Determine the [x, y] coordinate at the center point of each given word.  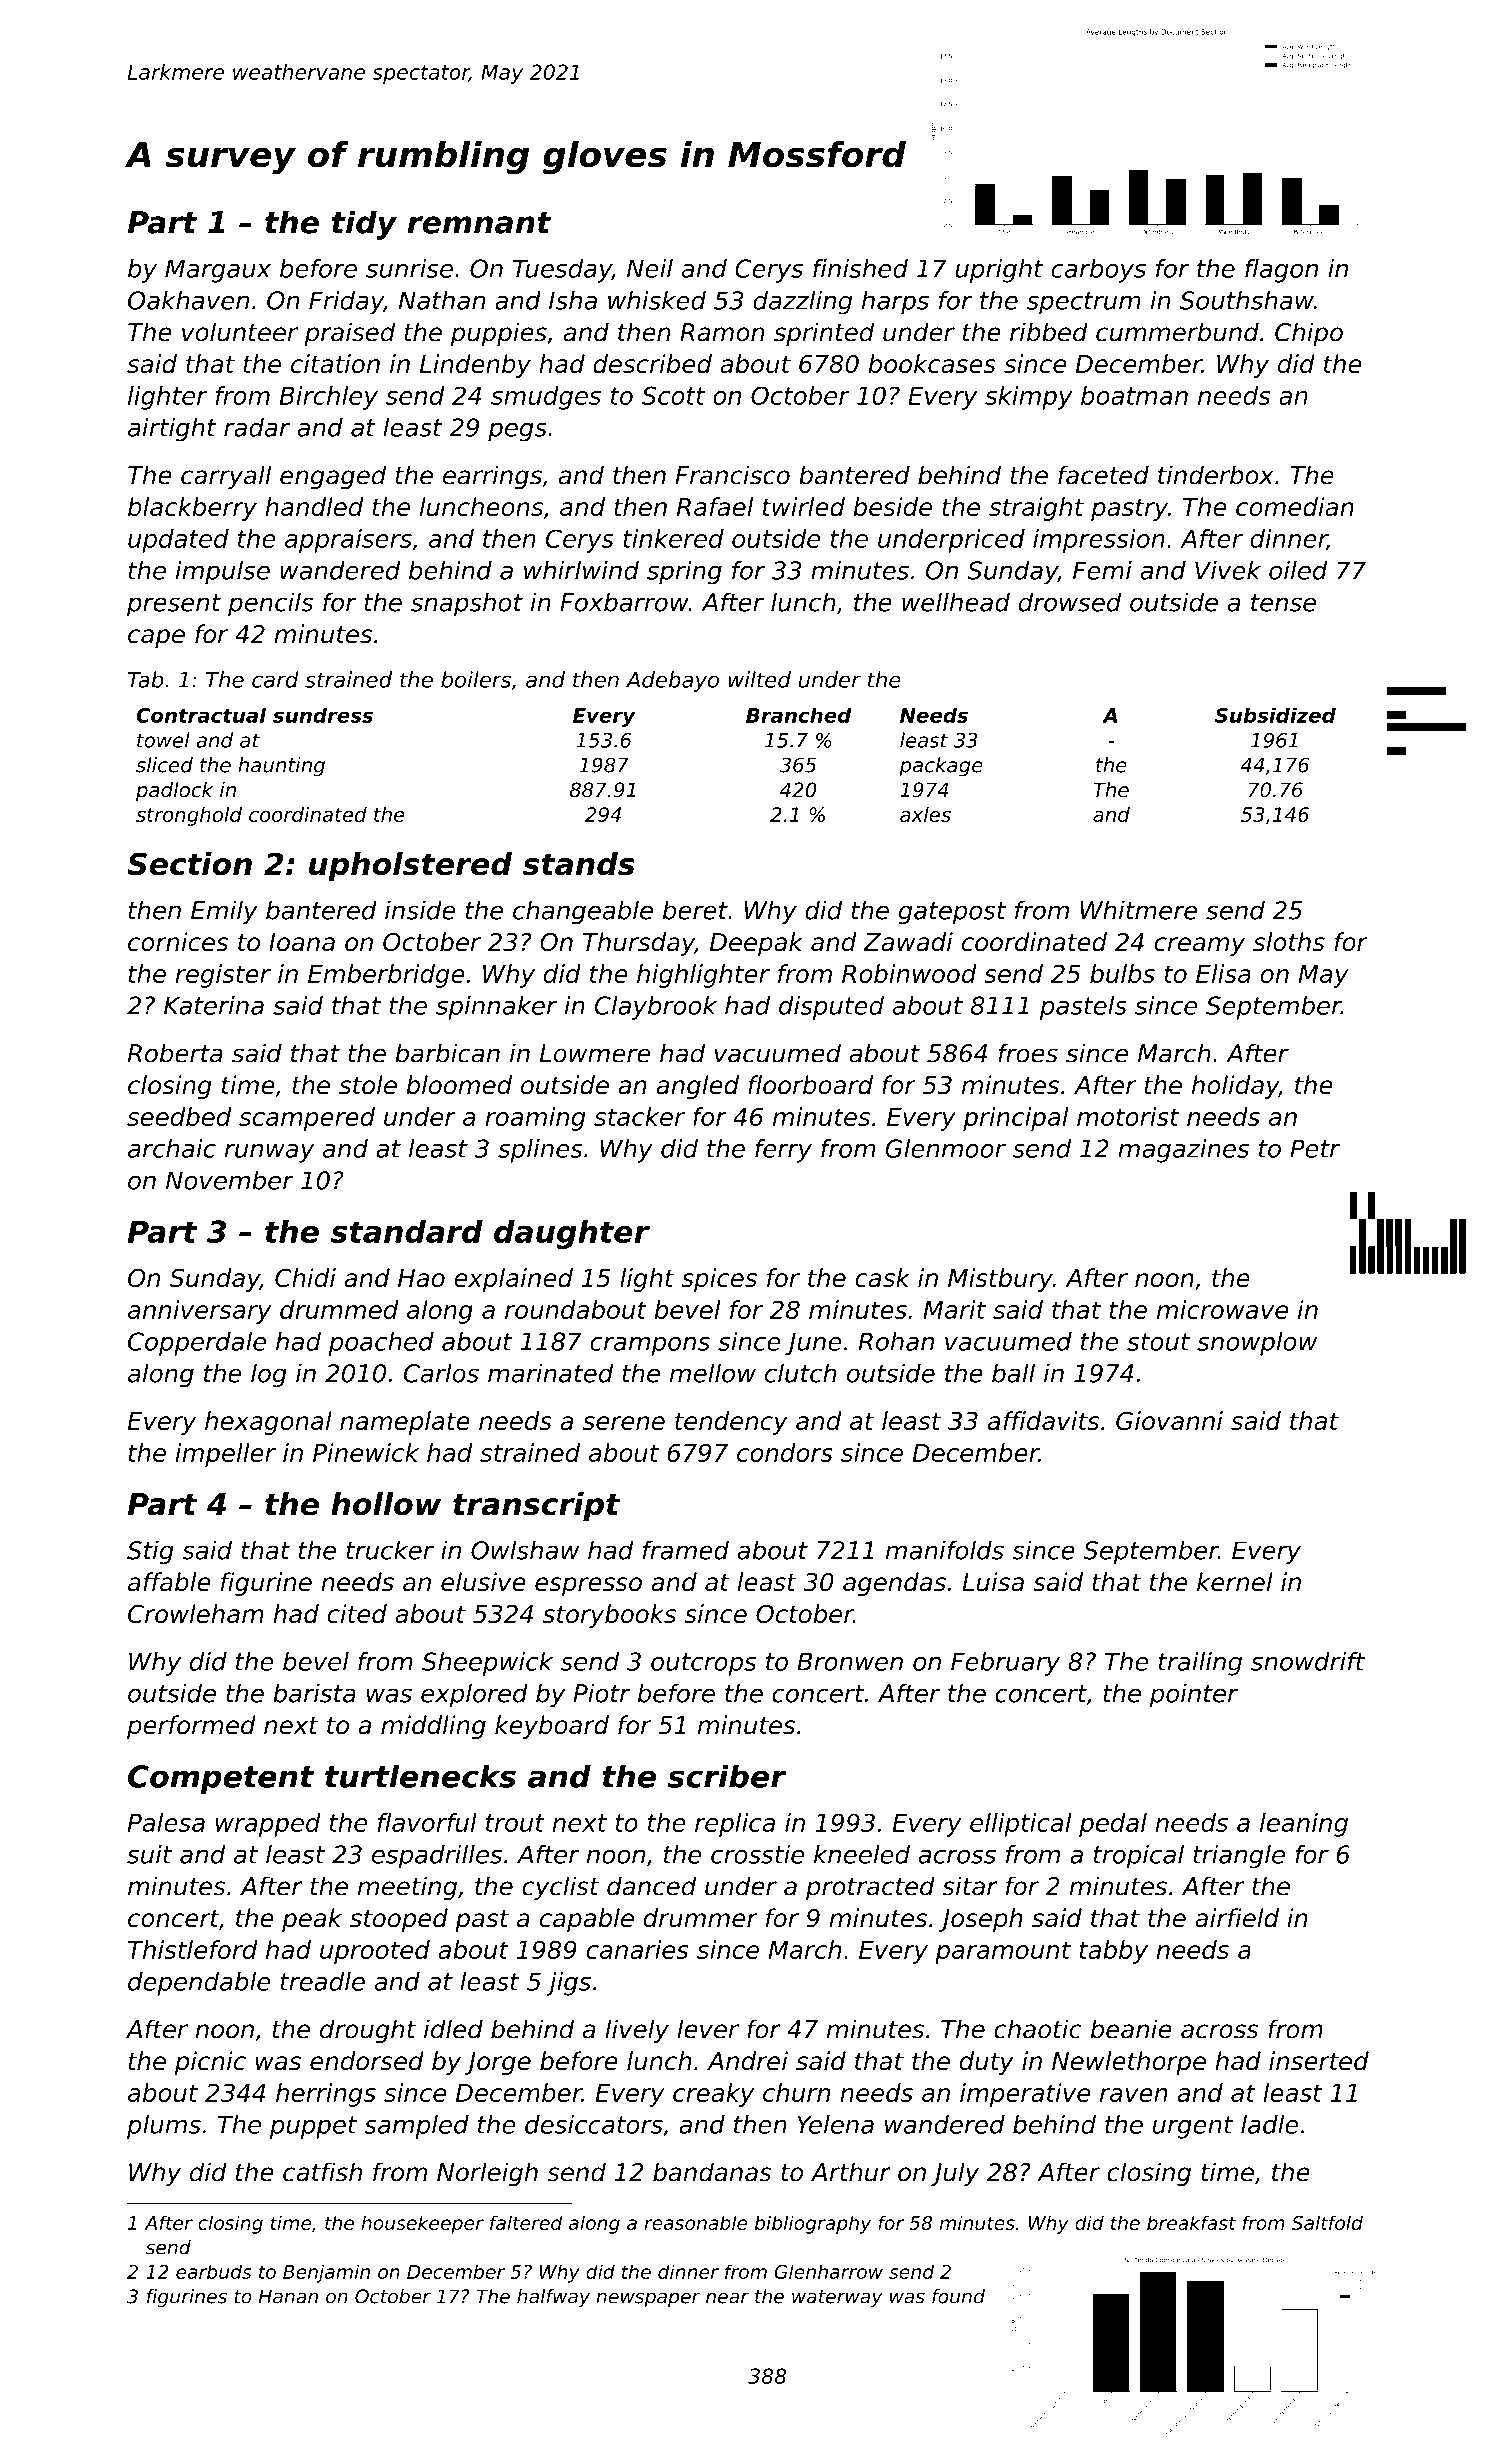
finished [860, 268]
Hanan [288, 2296]
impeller [226, 1455]
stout [1158, 1342]
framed [686, 1550]
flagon [1281, 271]
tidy [364, 225]
